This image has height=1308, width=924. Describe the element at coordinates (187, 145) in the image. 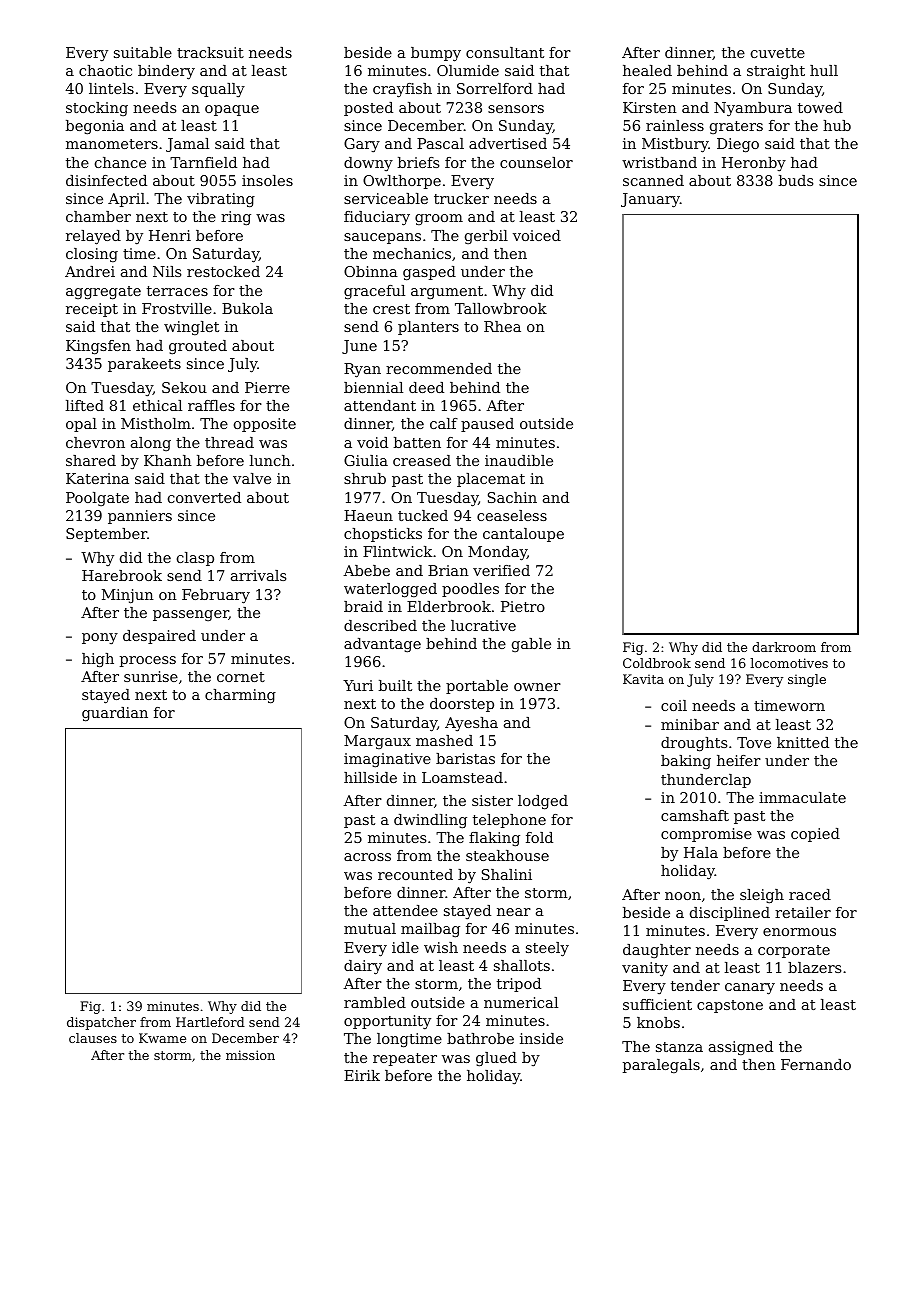

I see `Jamal` at that location.
